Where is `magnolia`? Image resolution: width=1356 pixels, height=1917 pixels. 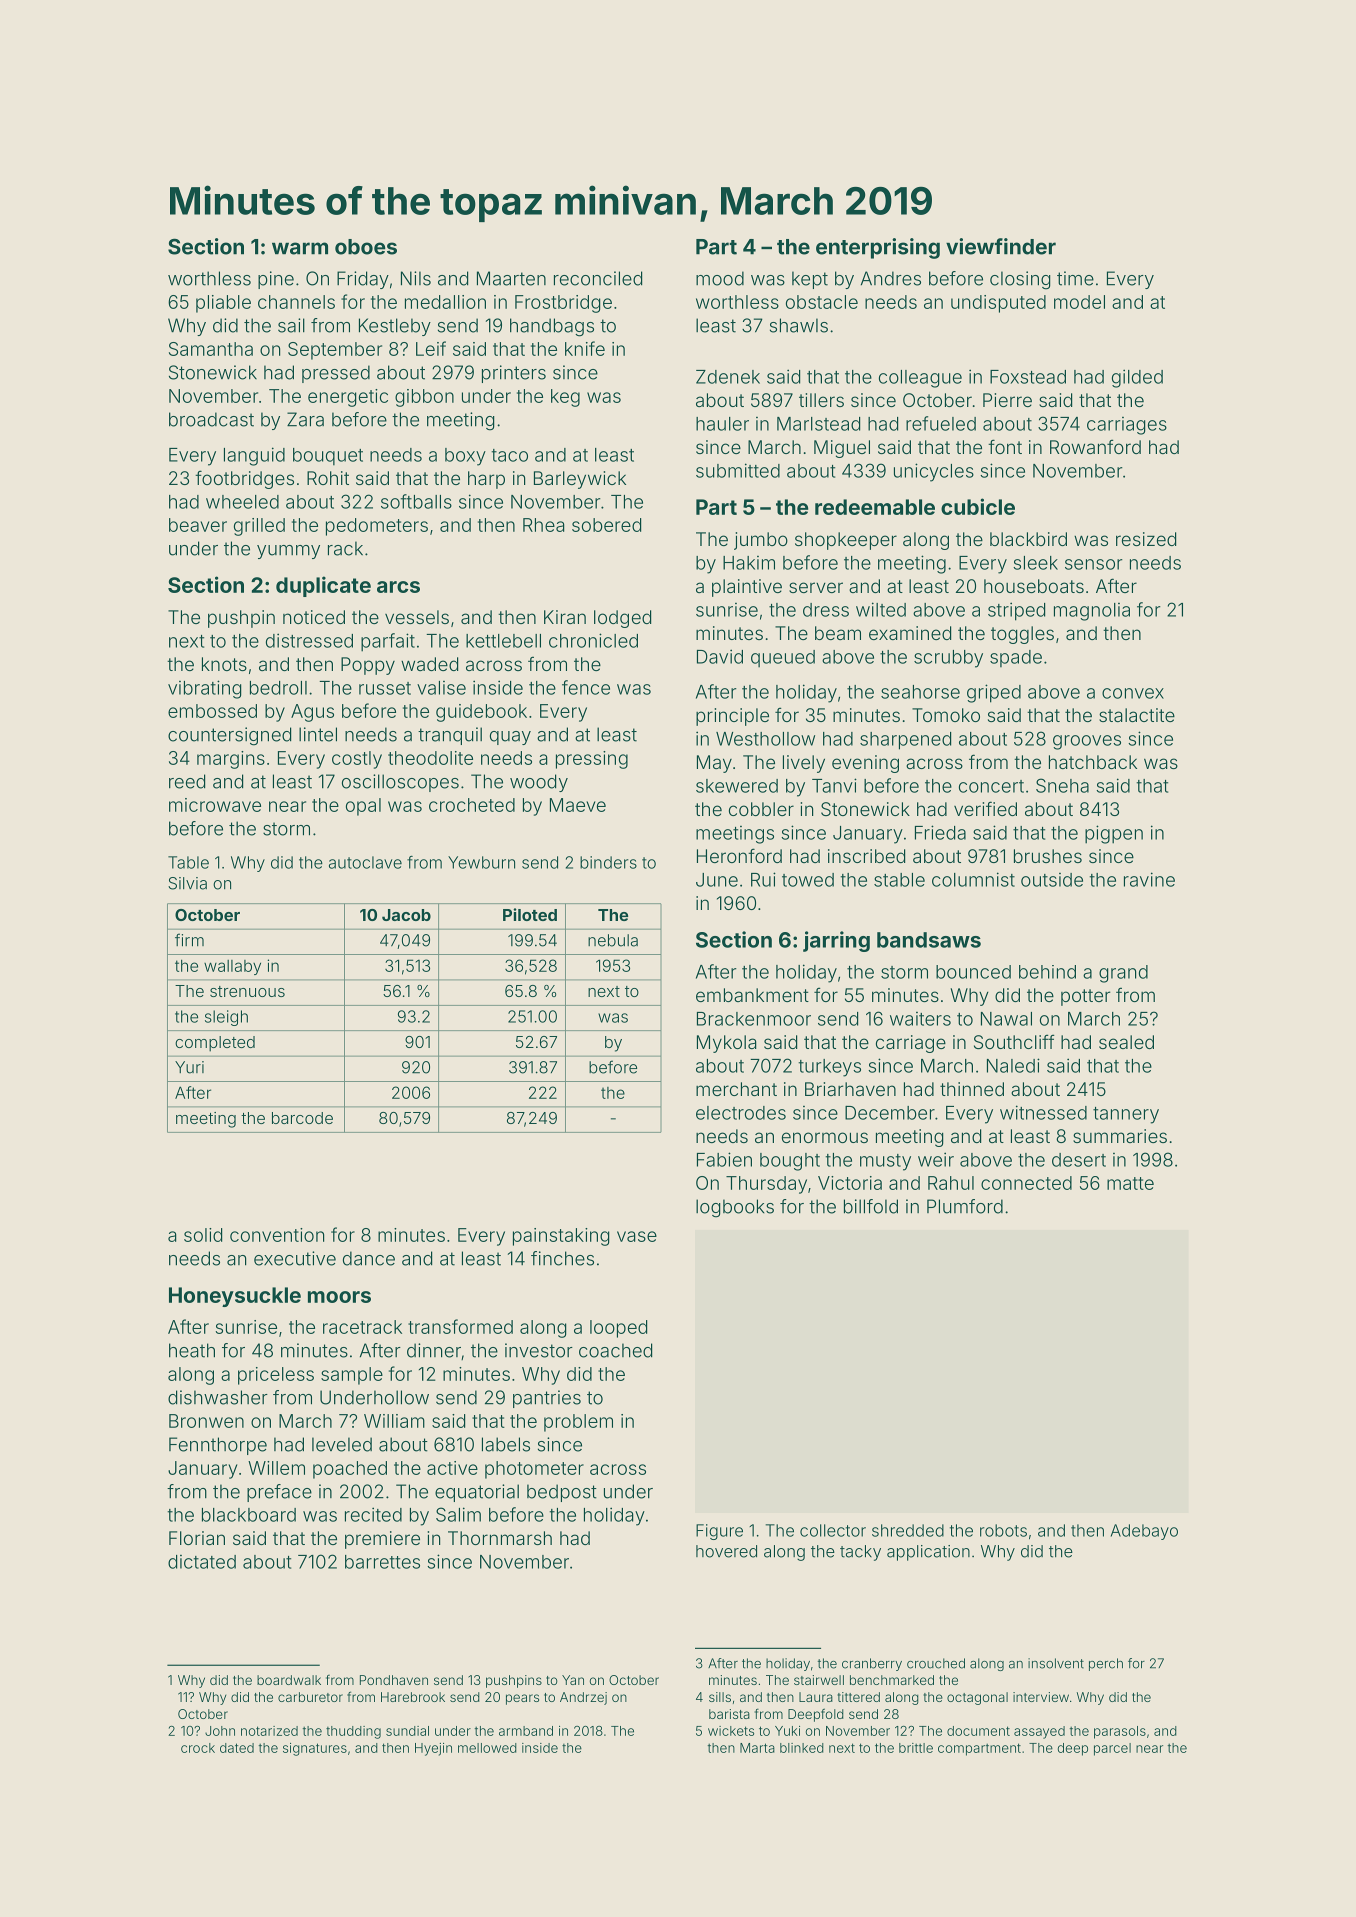
magnolia is located at coordinates (1092, 612).
